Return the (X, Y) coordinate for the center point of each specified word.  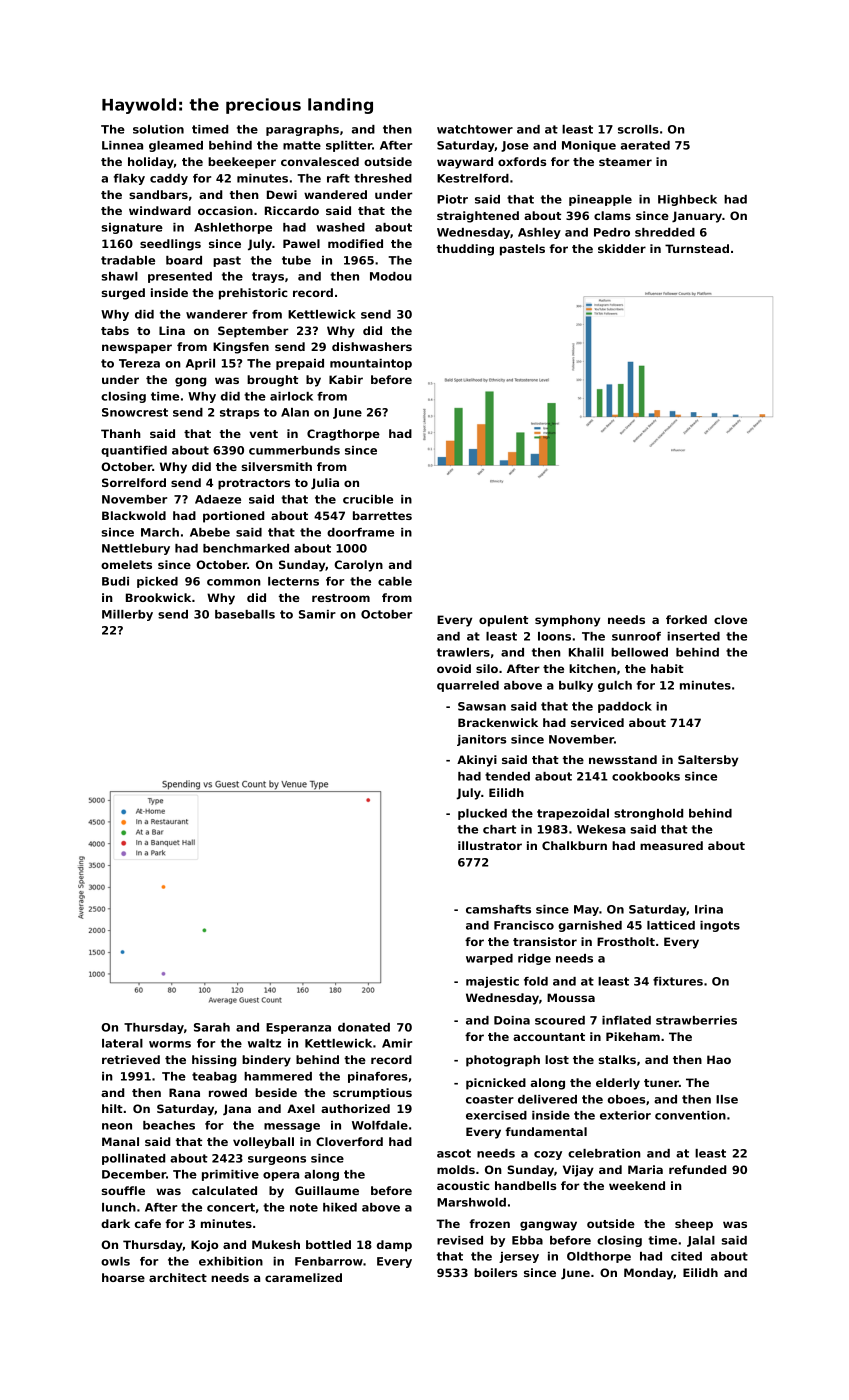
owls (115, 1261)
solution (158, 129)
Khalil (586, 652)
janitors (481, 740)
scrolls (638, 129)
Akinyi (477, 761)
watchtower (475, 129)
